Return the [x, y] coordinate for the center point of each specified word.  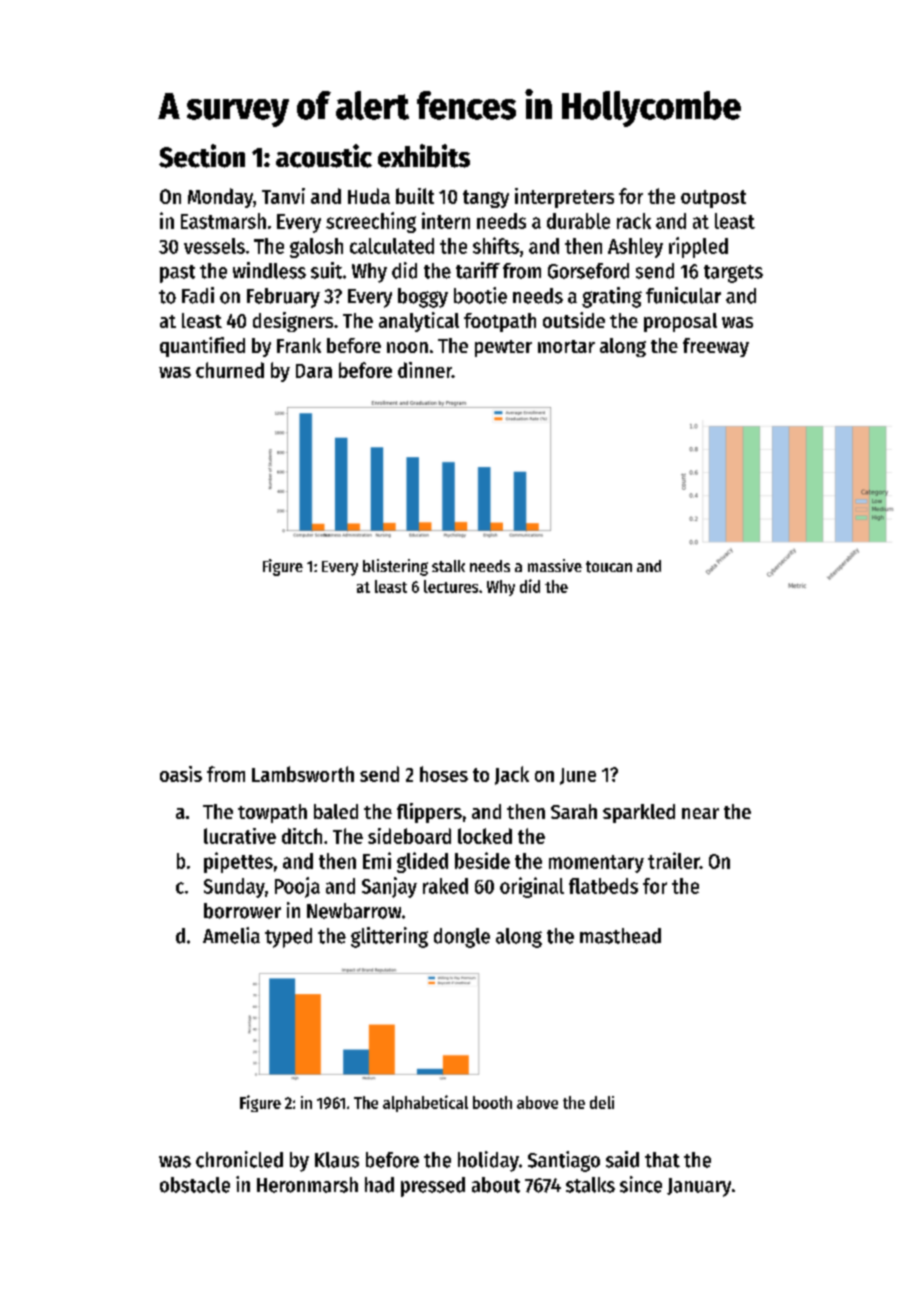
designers [293, 322]
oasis [181, 774]
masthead [620, 936]
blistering [395, 567]
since [641, 1184]
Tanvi [283, 196]
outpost [713, 199]
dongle [462, 938]
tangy [486, 199]
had [379, 1185]
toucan [609, 567]
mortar [566, 346]
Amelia [231, 935]
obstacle [195, 1185]
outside [574, 320]
